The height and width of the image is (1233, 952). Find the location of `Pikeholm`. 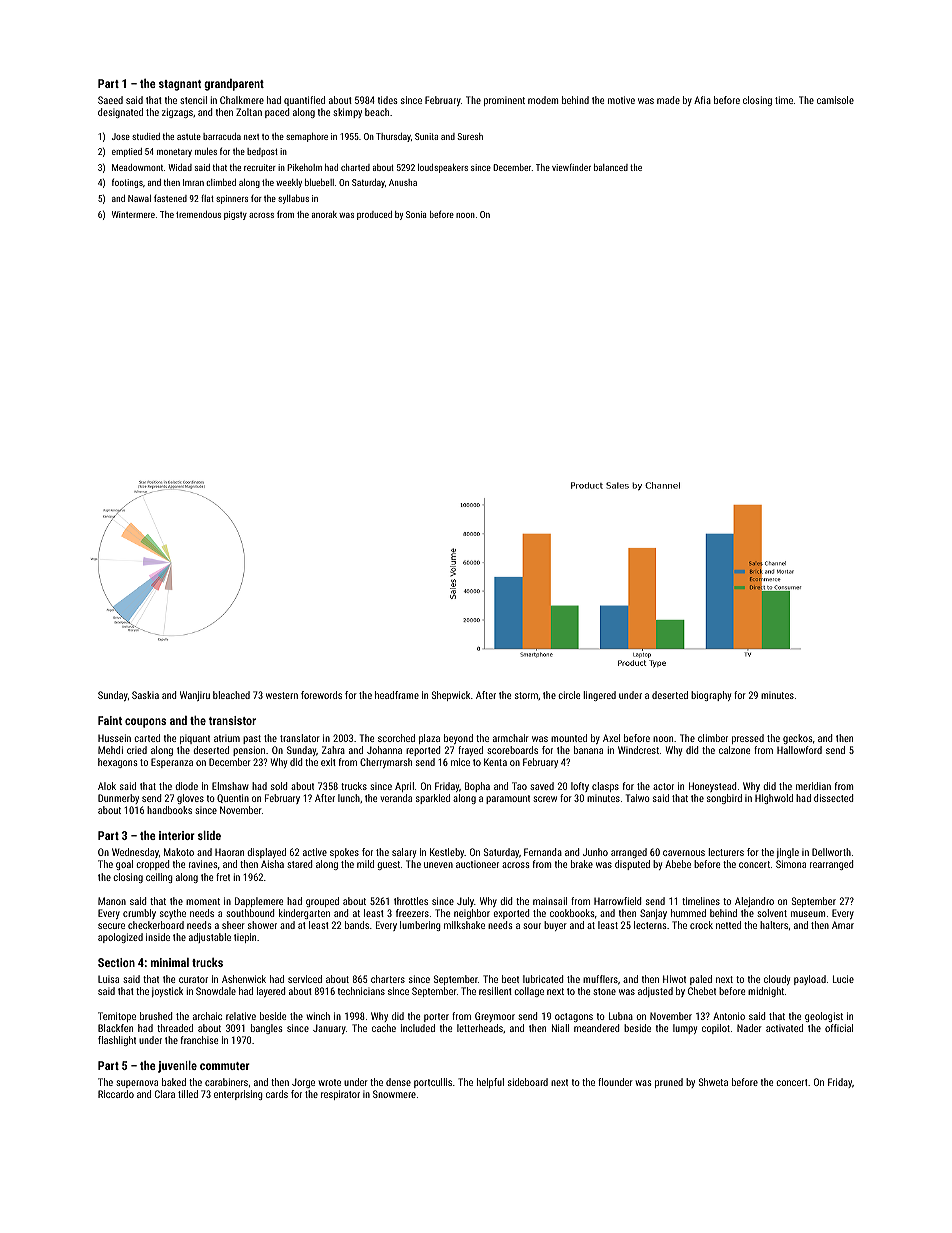

Pikeholm is located at coordinates (304, 167).
